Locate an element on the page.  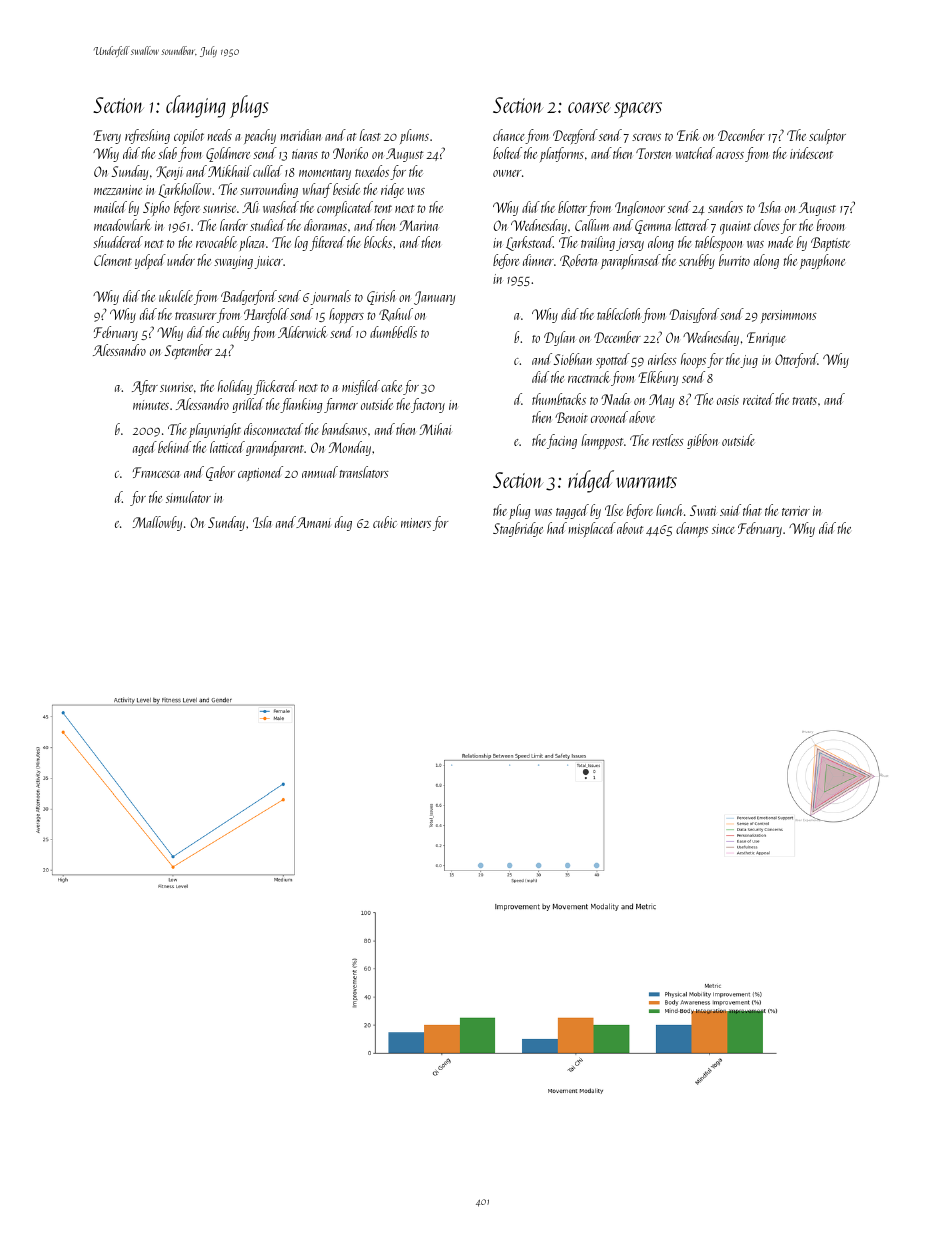
oasis is located at coordinates (728, 400).
